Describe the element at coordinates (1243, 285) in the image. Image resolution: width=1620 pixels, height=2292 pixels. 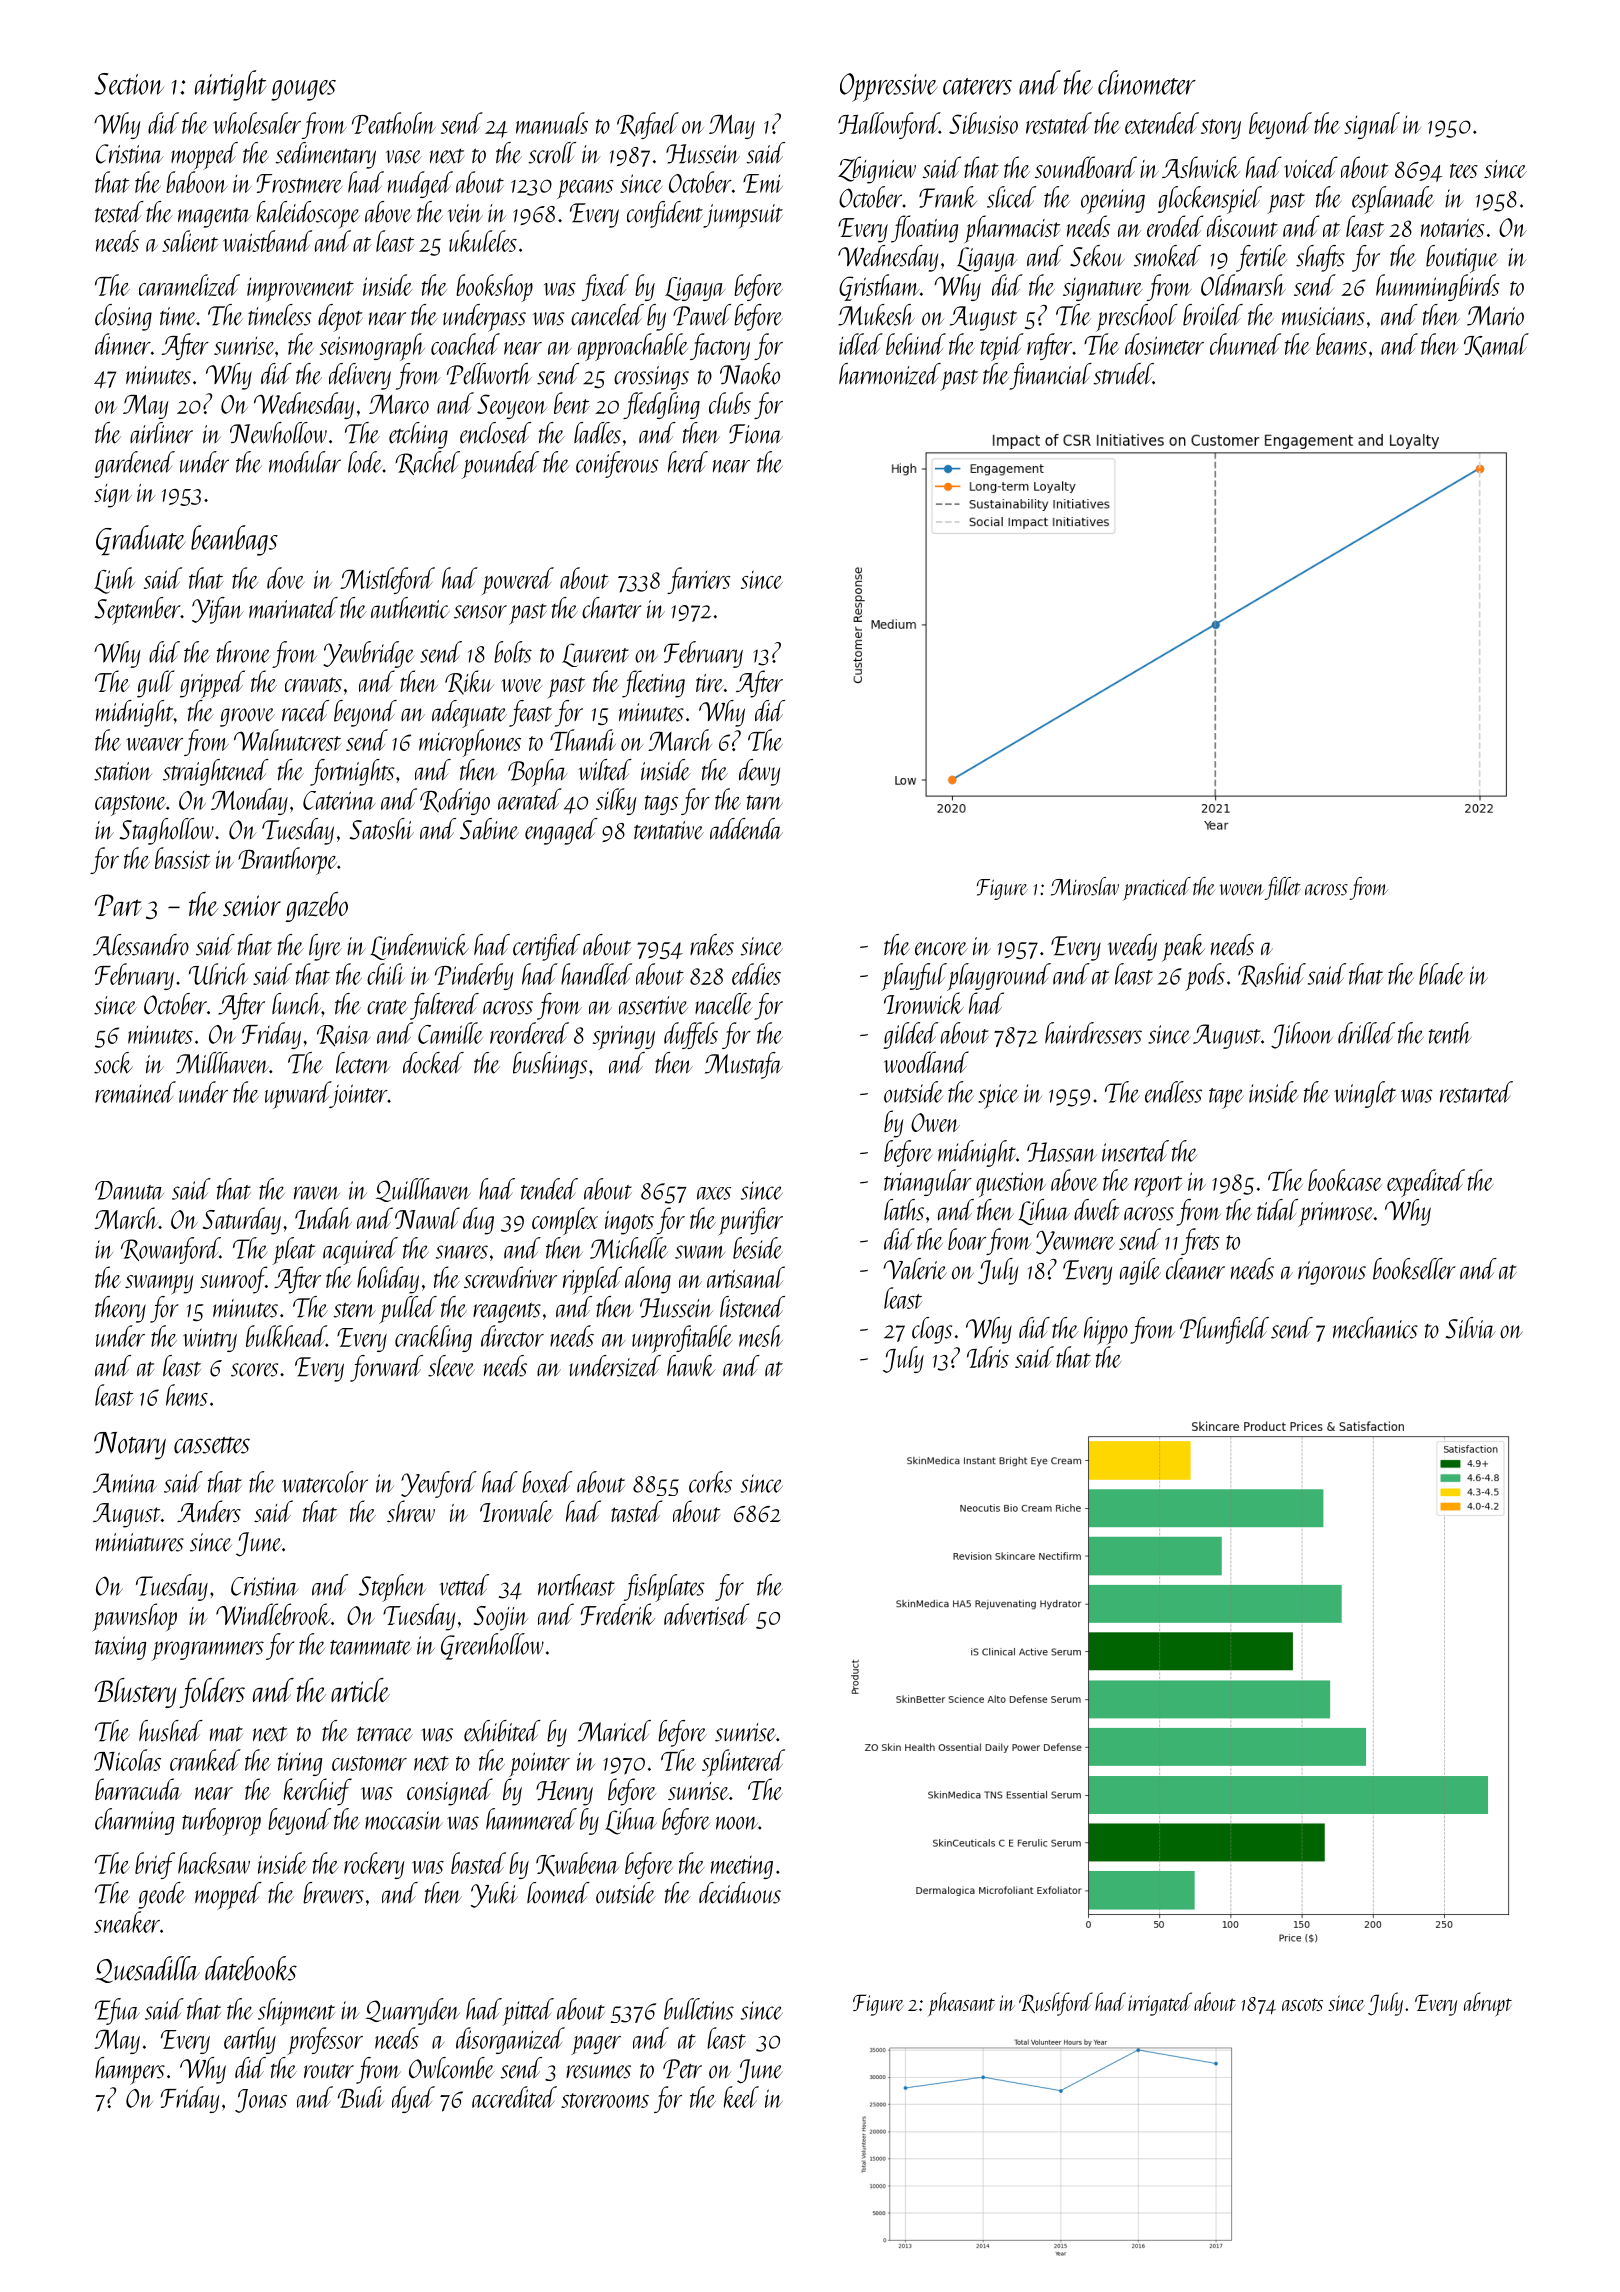
I see `Oldmarsh` at that location.
